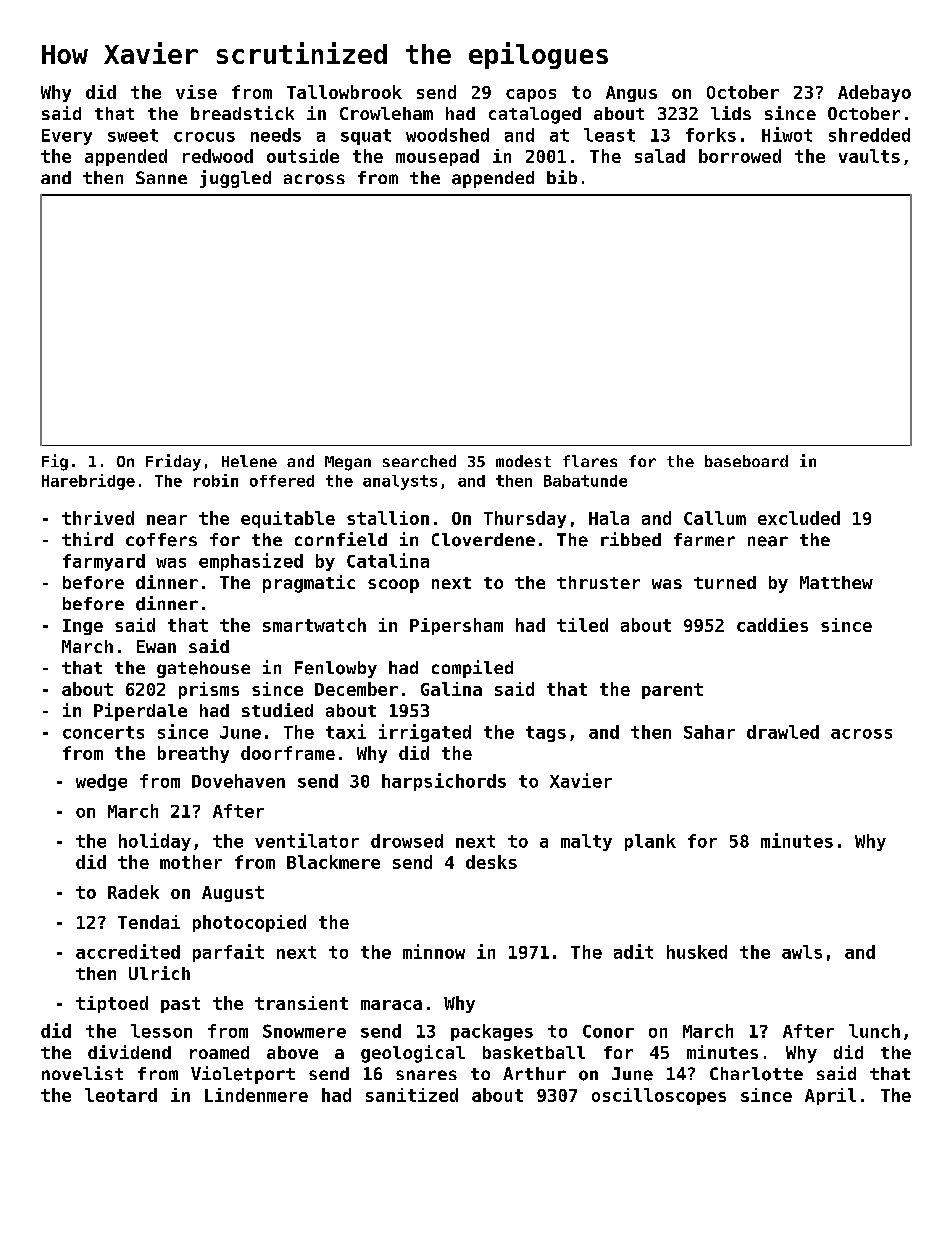 This image has height=1233, width=952. What do you see at coordinates (55, 462) in the image?
I see `Fig` at bounding box center [55, 462].
